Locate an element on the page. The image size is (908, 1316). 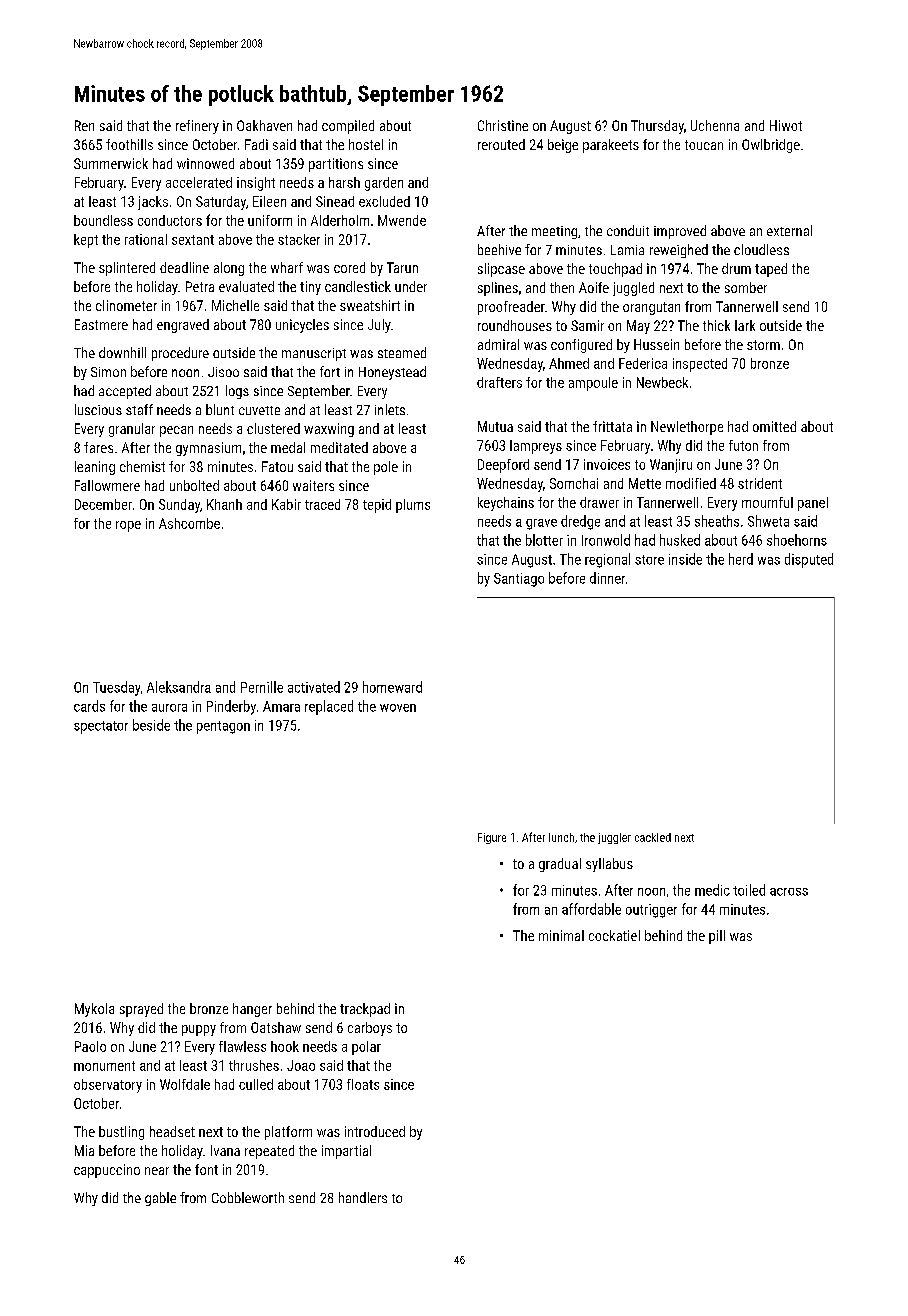
jacks is located at coordinates (153, 203).
